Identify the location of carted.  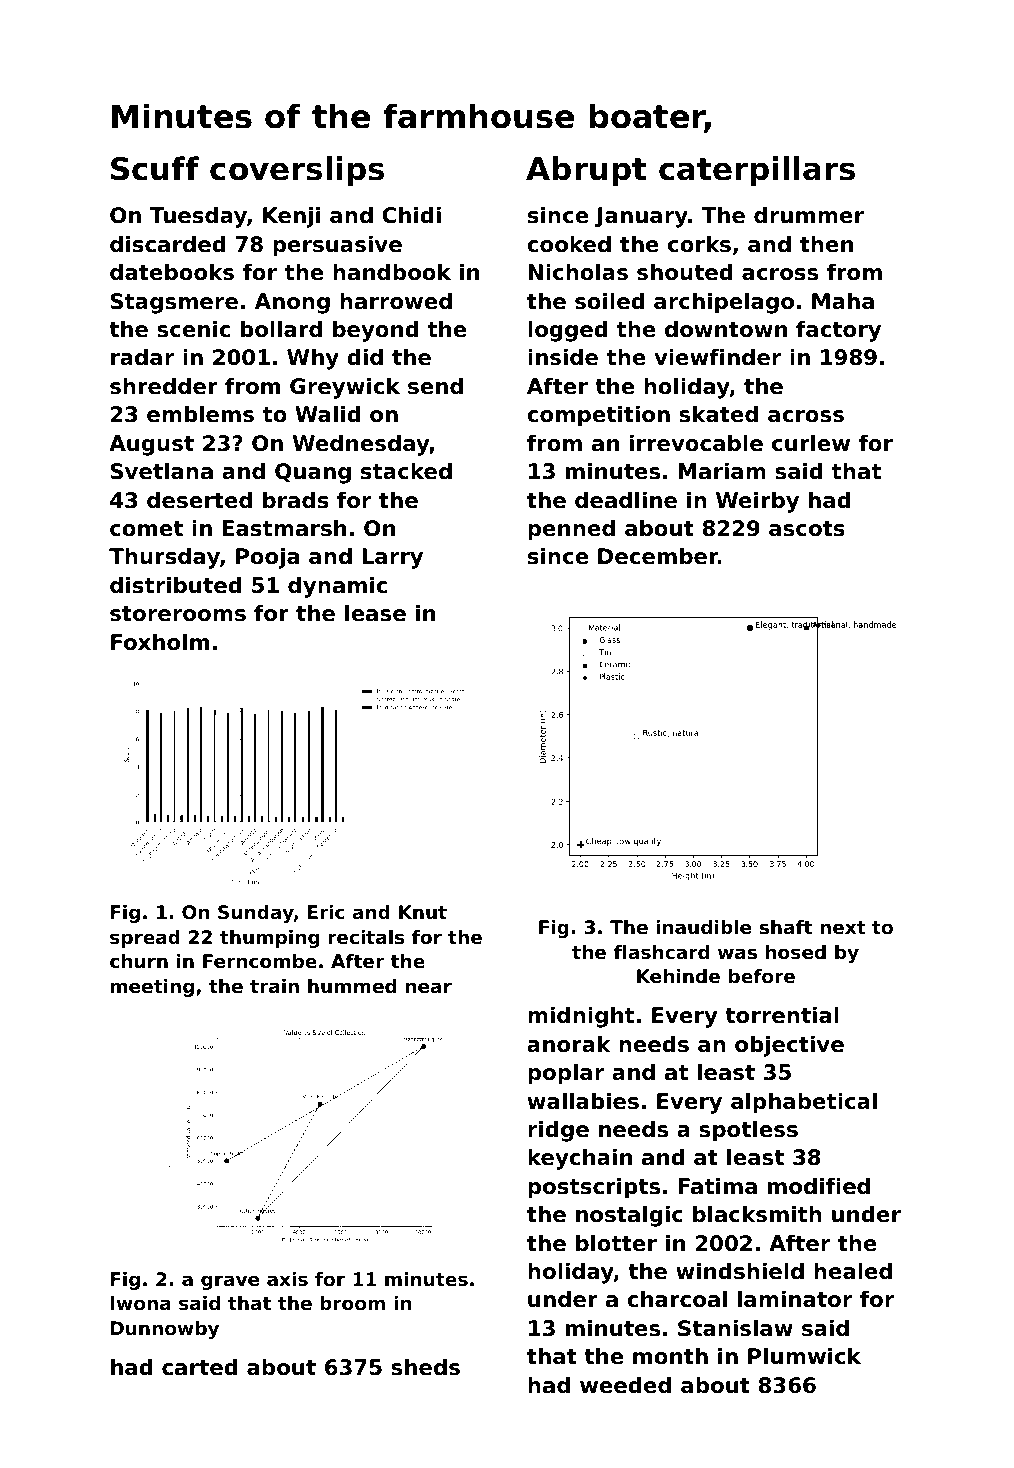
(200, 1367).
